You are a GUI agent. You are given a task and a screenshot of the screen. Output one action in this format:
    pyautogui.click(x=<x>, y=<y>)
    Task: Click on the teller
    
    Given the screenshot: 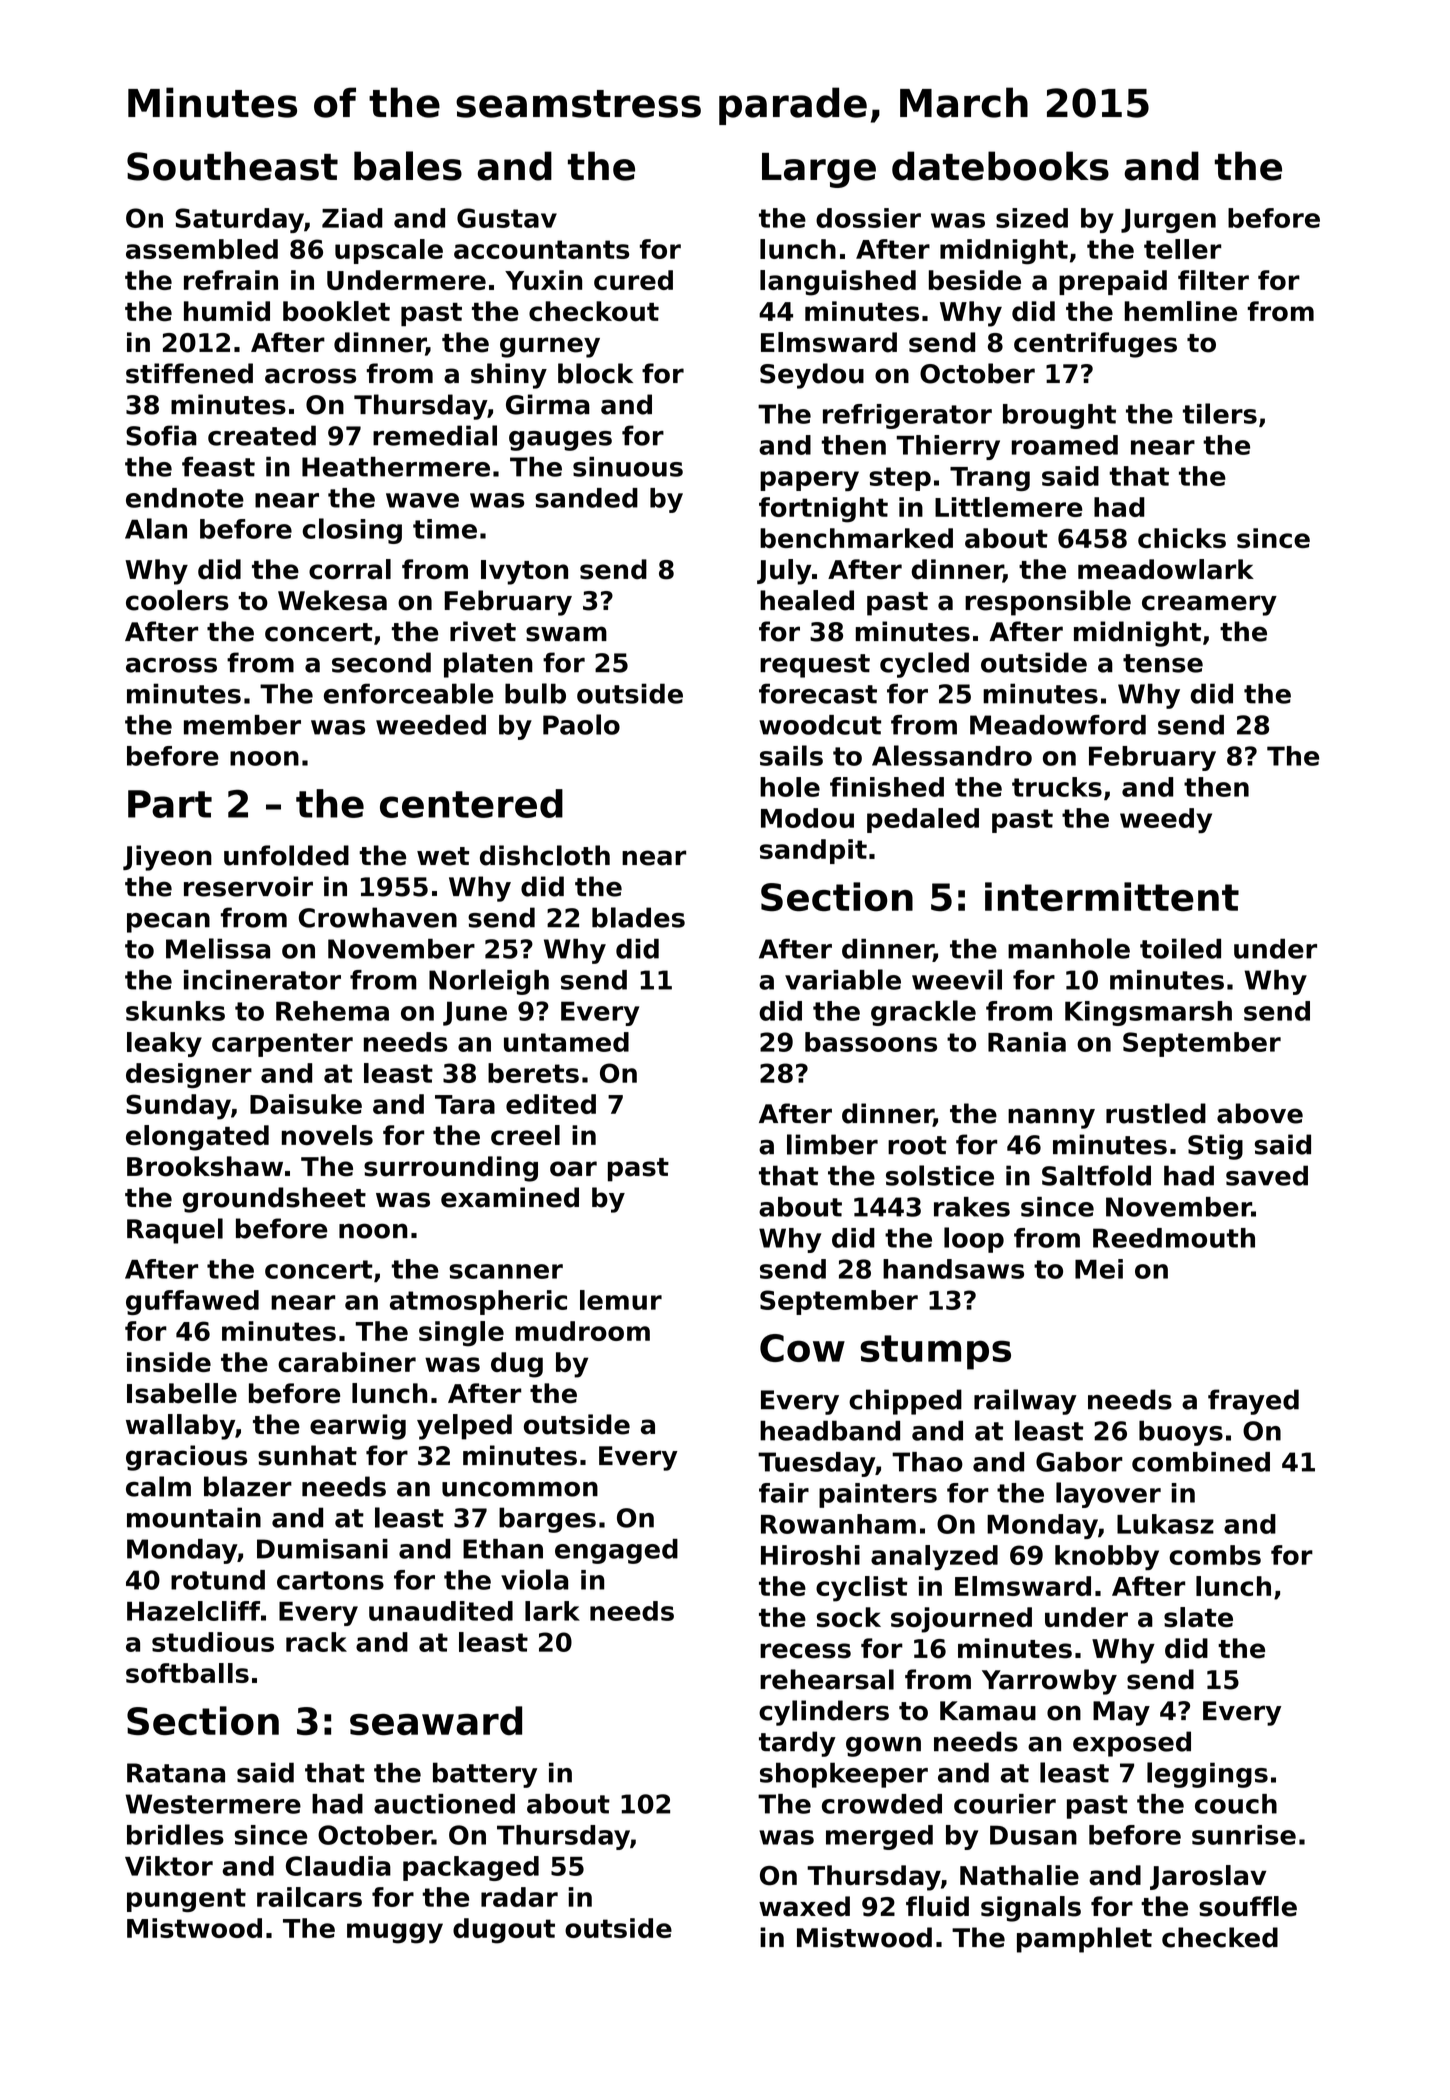 What is the action you would take?
    pyautogui.click(x=1182, y=249)
